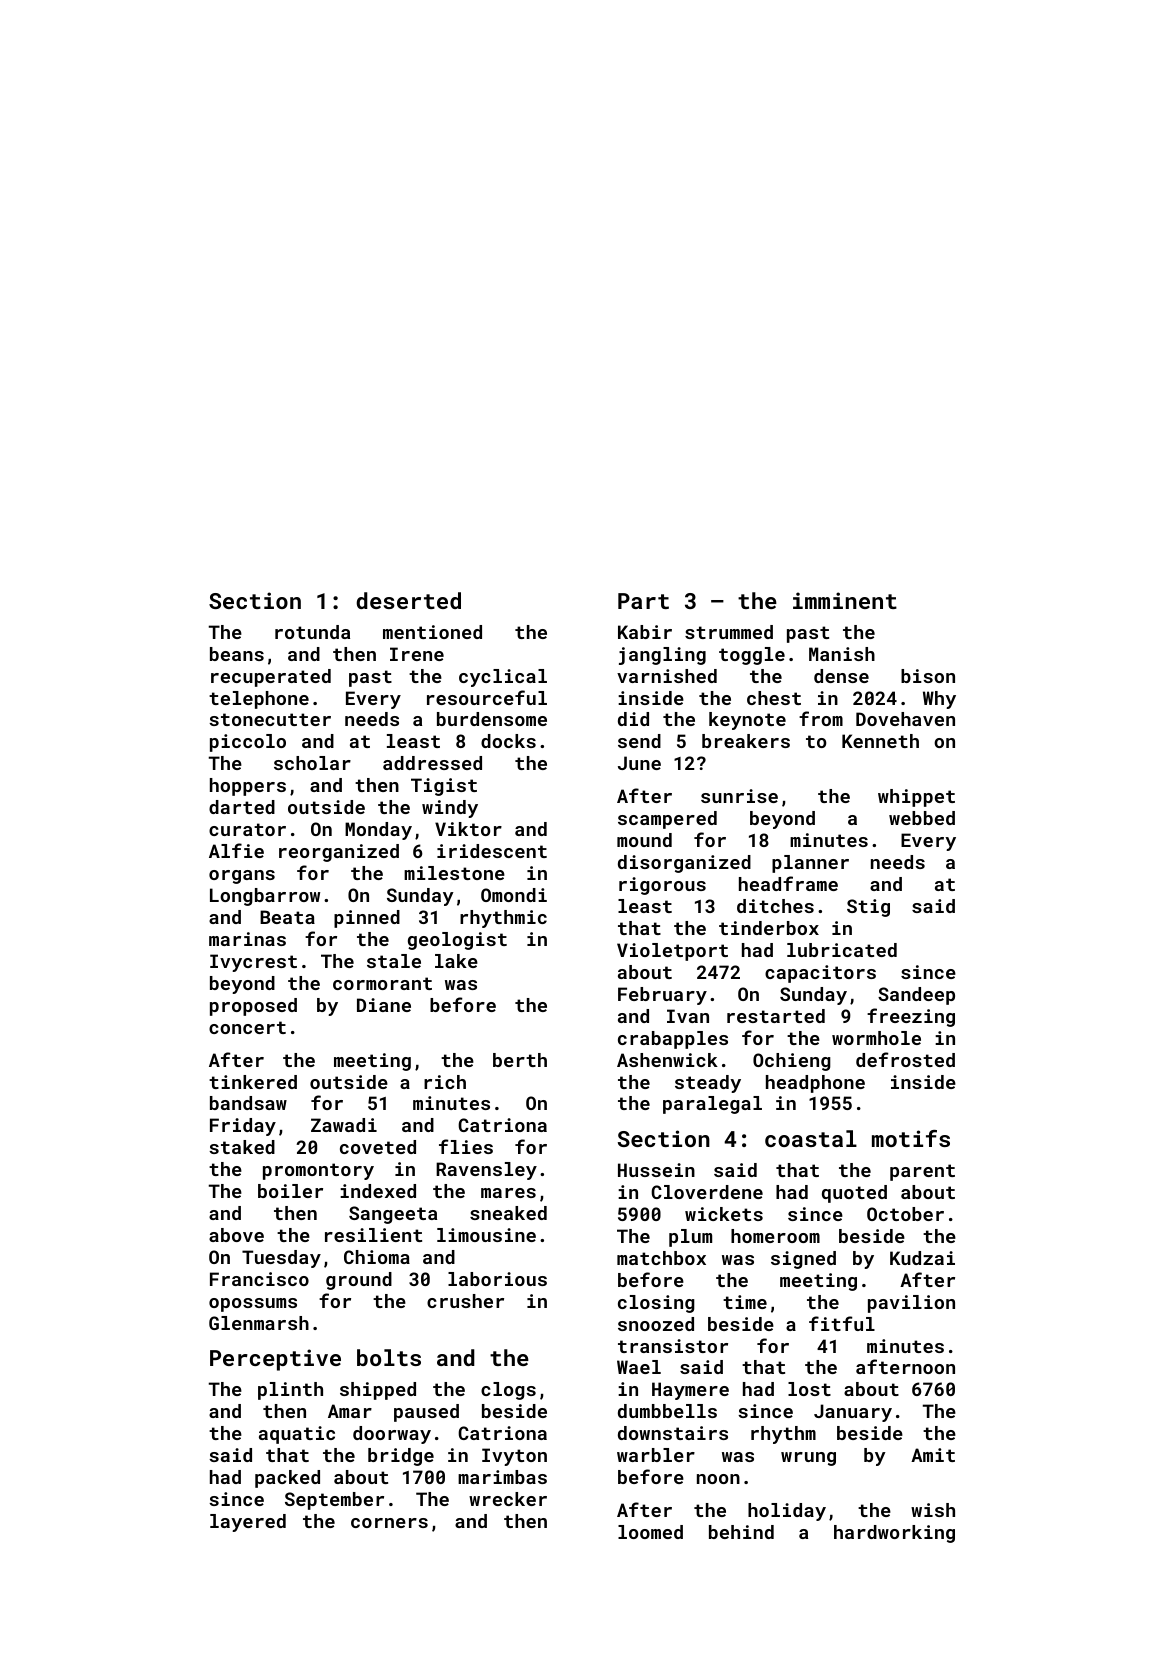 This screenshot has height=1654, width=1165. I want to click on varnished, so click(667, 676).
